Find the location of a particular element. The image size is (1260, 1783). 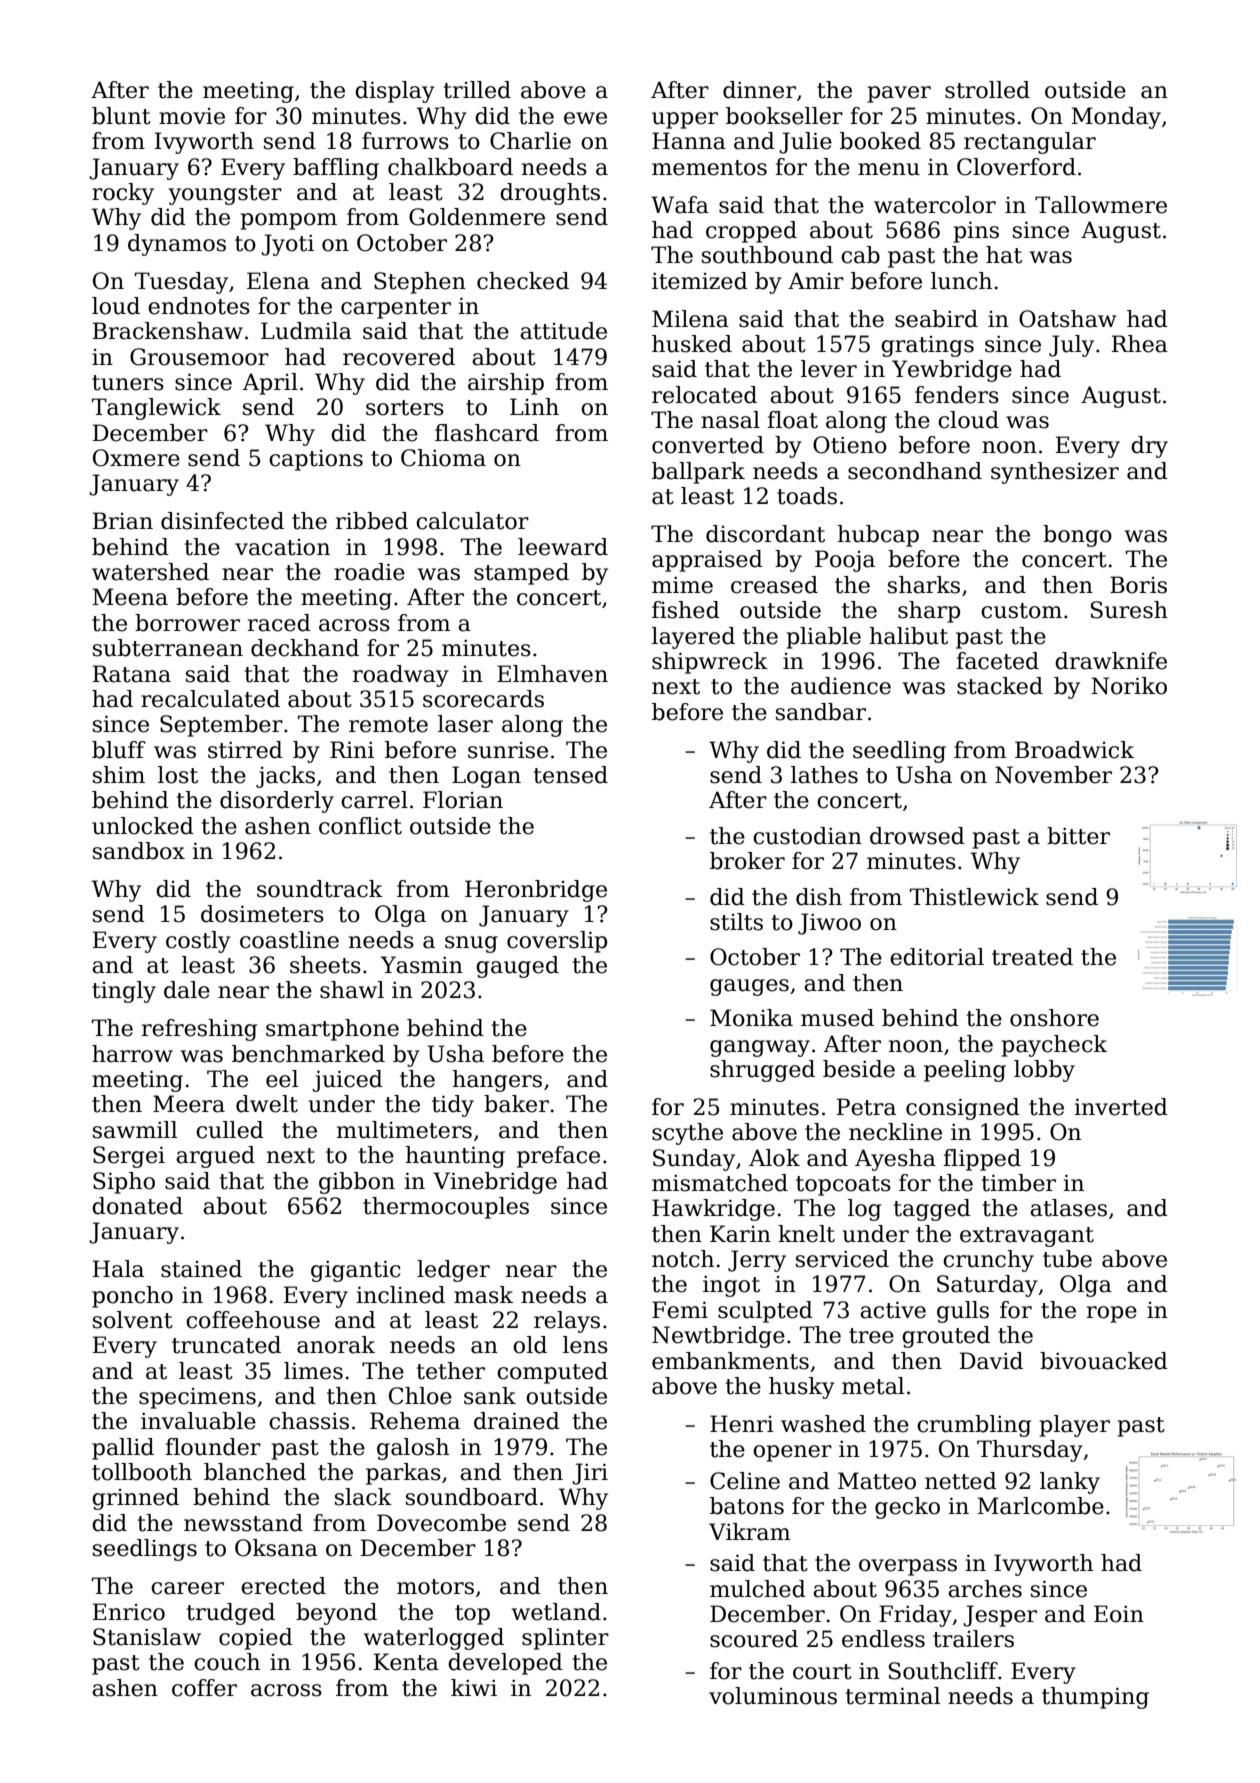

pompom is located at coordinates (289, 221).
